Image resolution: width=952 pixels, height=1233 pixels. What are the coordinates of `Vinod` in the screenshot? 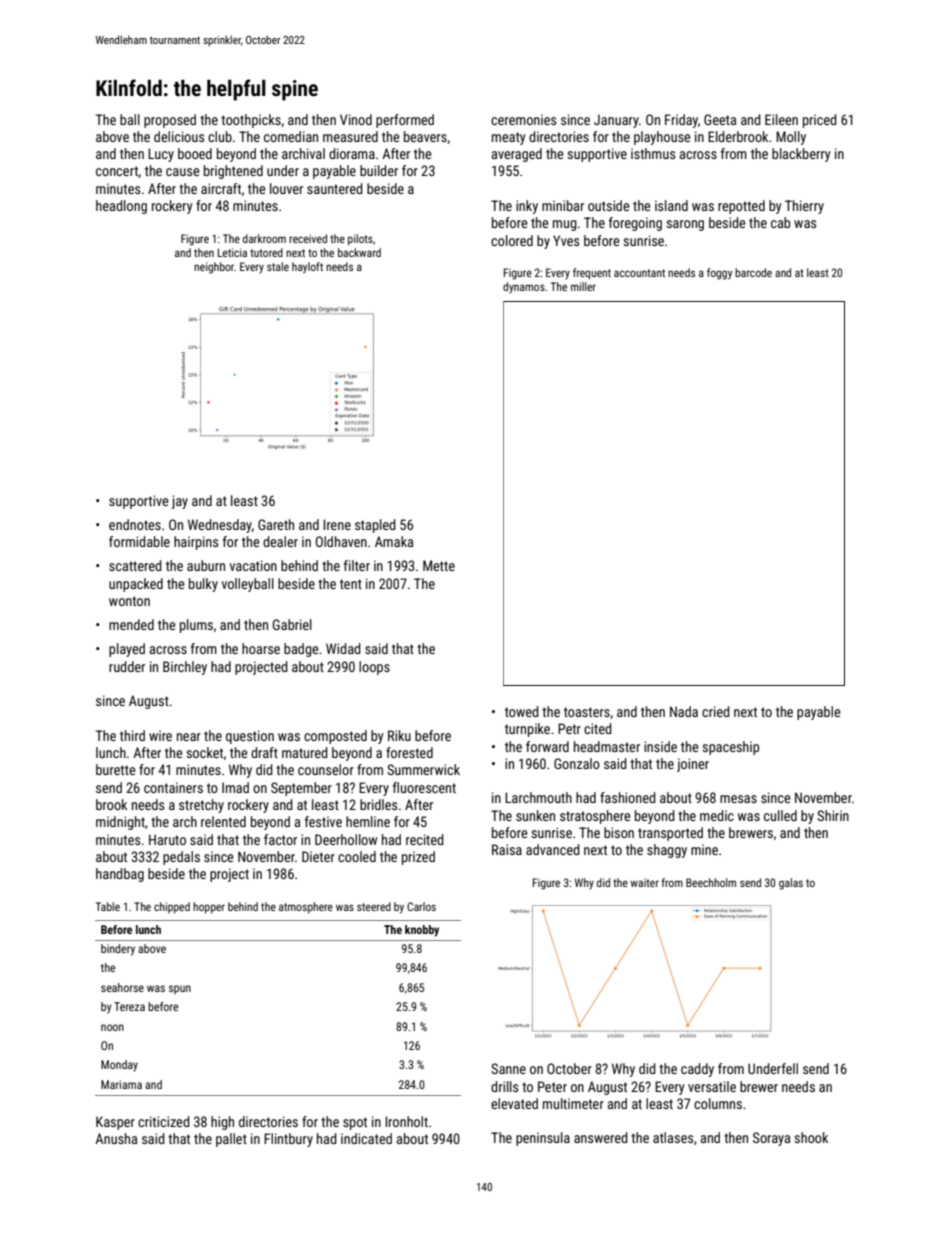 It's located at (356, 119).
